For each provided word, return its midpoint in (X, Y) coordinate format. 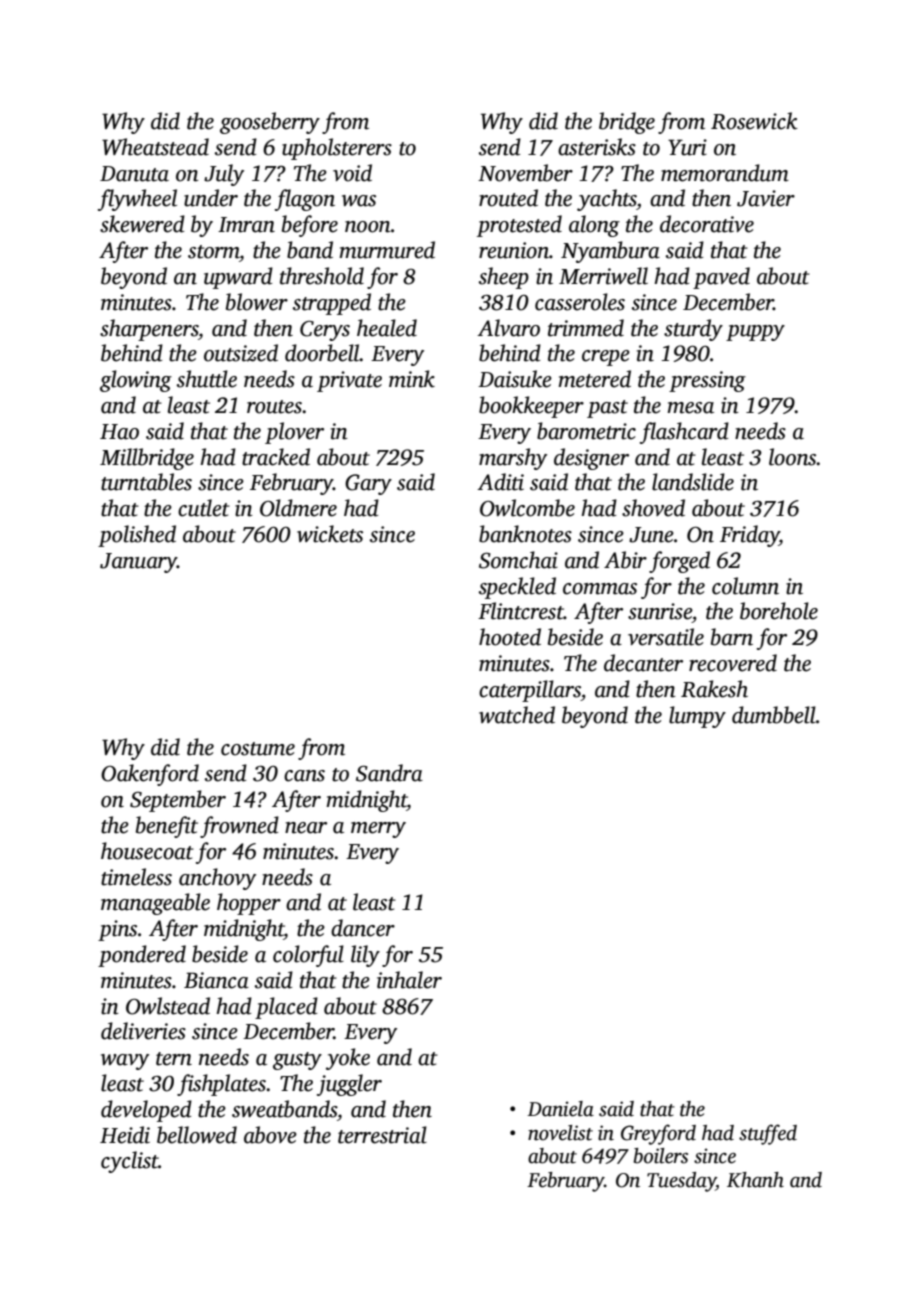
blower (257, 302)
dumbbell (774, 715)
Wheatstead (155, 147)
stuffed (768, 1134)
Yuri (687, 147)
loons (793, 457)
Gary (368, 484)
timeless (136, 877)
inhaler (409, 980)
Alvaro (508, 328)
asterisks (597, 147)
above (270, 1135)
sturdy (693, 330)
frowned (239, 827)
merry (378, 830)
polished (137, 536)
